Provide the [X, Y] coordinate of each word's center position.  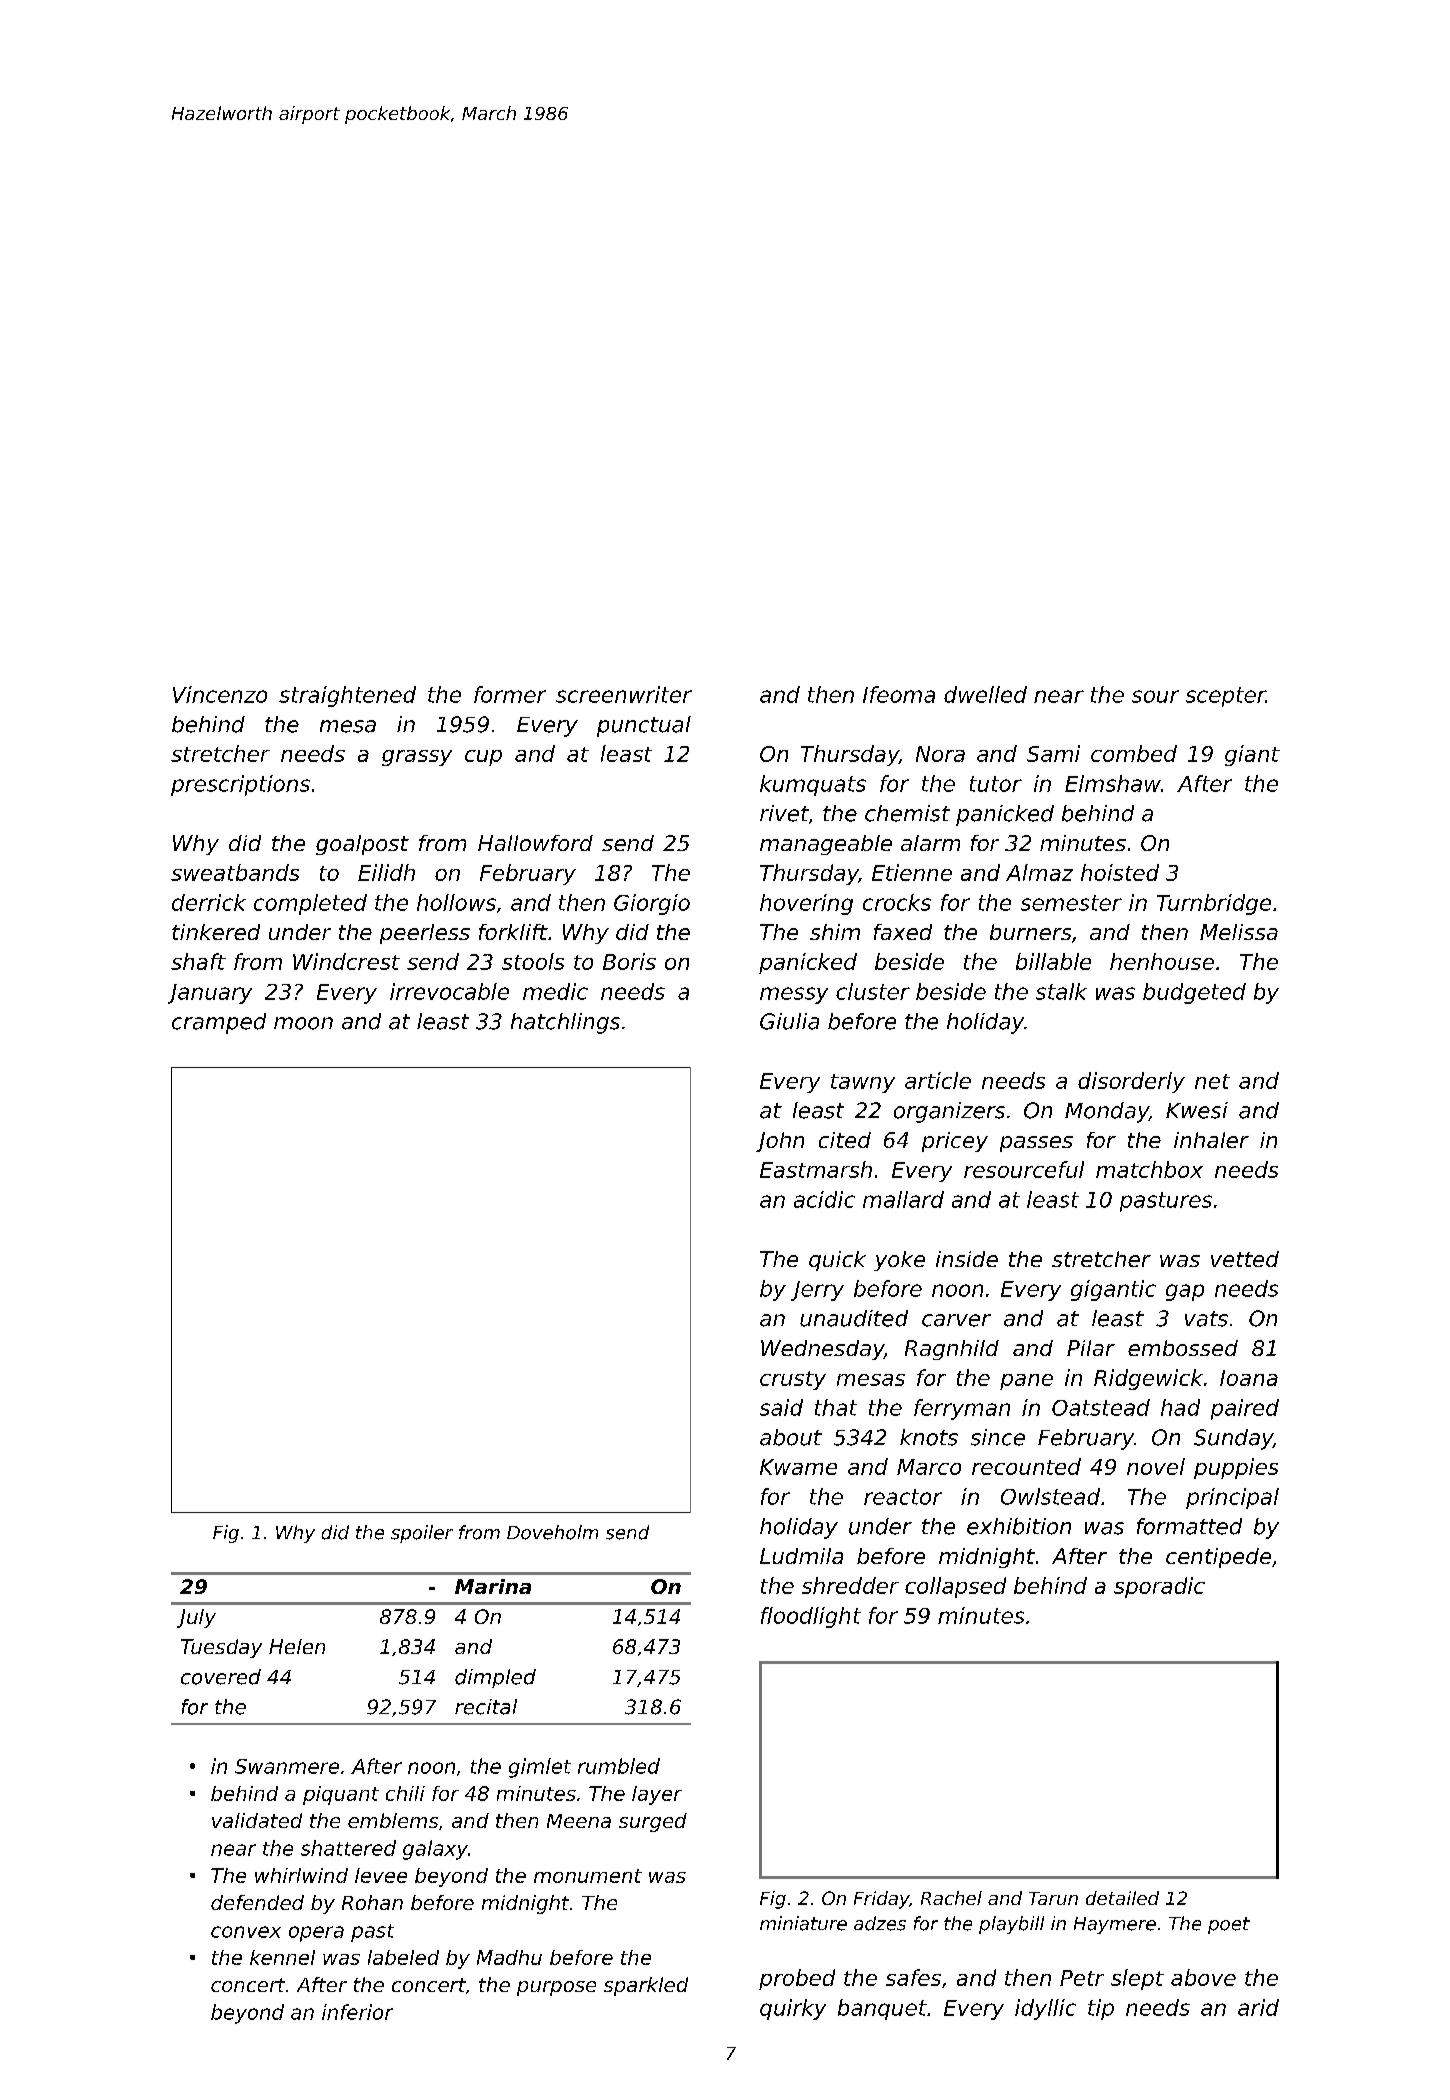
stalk [1061, 991]
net [1212, 1081]
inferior [357, 2012]
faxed [903, 932]
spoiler [422, 1534]
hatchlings [565, 1023]
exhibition [1019, 1526]
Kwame [798, 1467]
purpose [556, 1988]
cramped [219, 1023]
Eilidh [386, 872]
